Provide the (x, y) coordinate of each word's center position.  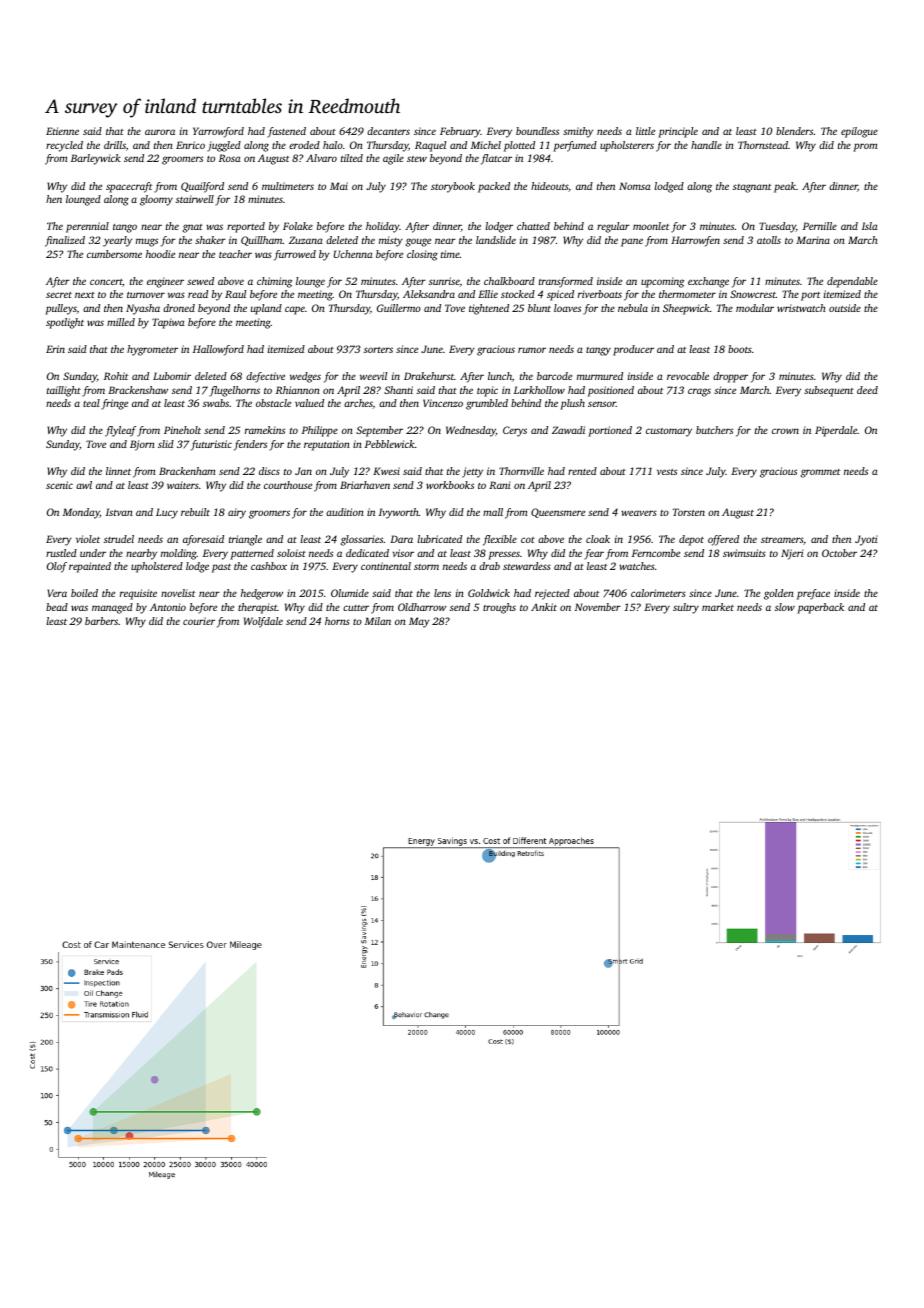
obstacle (273, 403)
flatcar (496, 159)
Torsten (689, 512)
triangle (245, 540)
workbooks (450, 485)
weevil (373, 376)
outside (845, 308)
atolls (769, 240)
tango (125, 228)
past (221, 568)
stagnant (752, 188)
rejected (552, 594)
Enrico (190, 145)
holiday (383, 227)
